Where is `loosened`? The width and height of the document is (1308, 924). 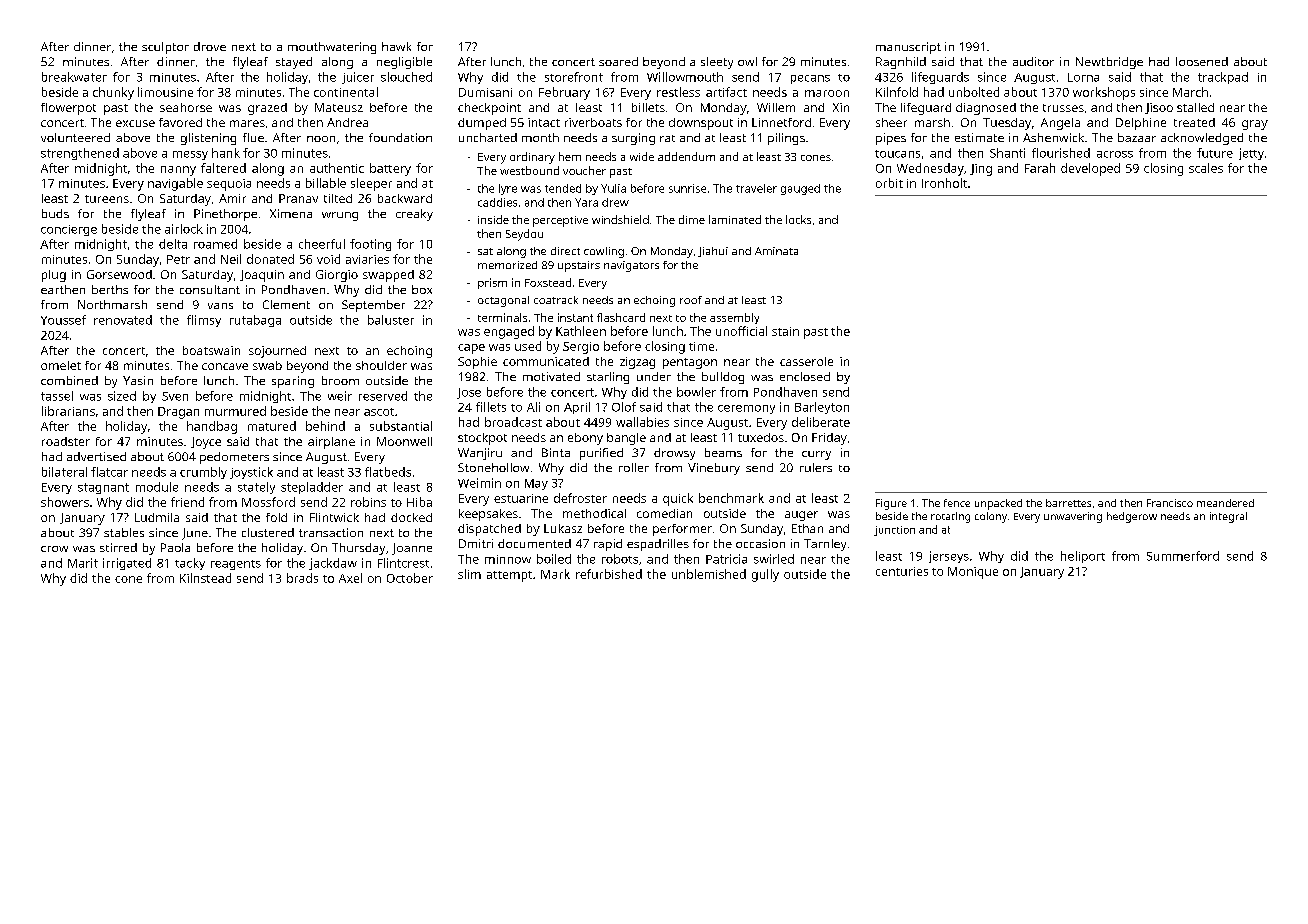
loosened is located at coordinates (1202, 61).
